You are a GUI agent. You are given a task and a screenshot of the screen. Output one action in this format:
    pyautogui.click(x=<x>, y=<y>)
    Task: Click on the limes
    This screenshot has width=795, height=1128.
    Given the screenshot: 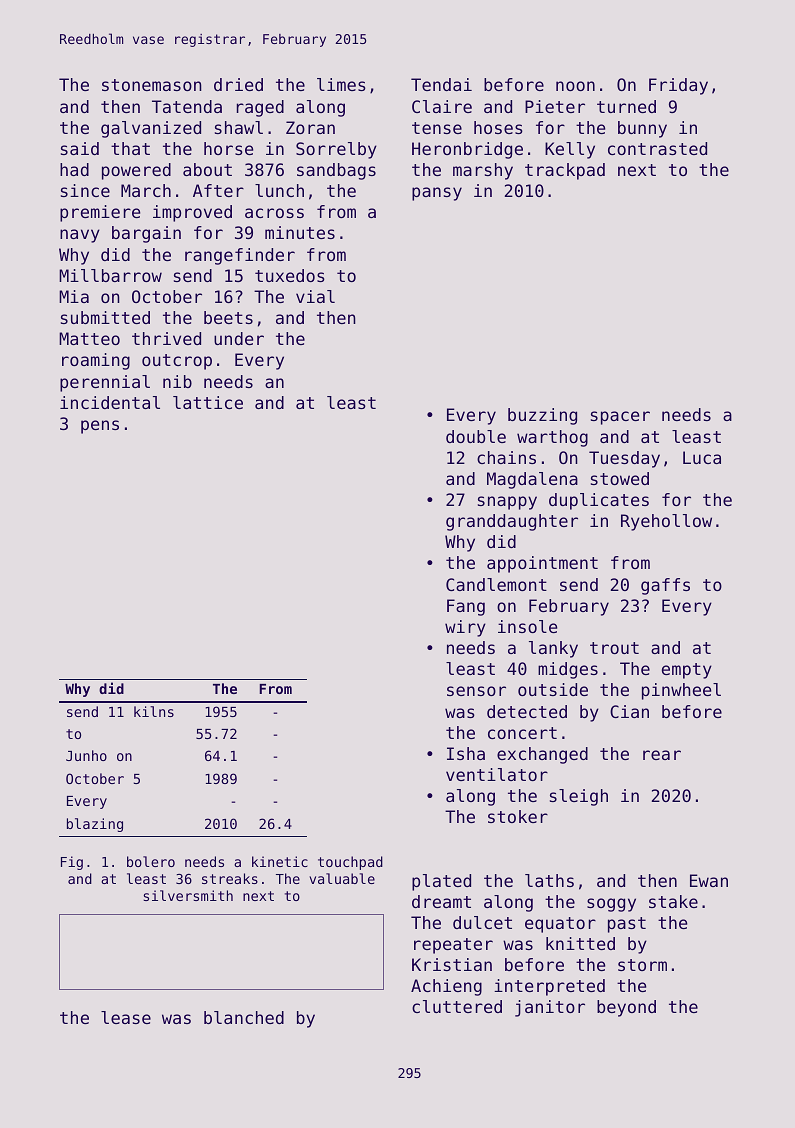 What is the action you would take?
    pyautogui.click(x=341, y=84)
